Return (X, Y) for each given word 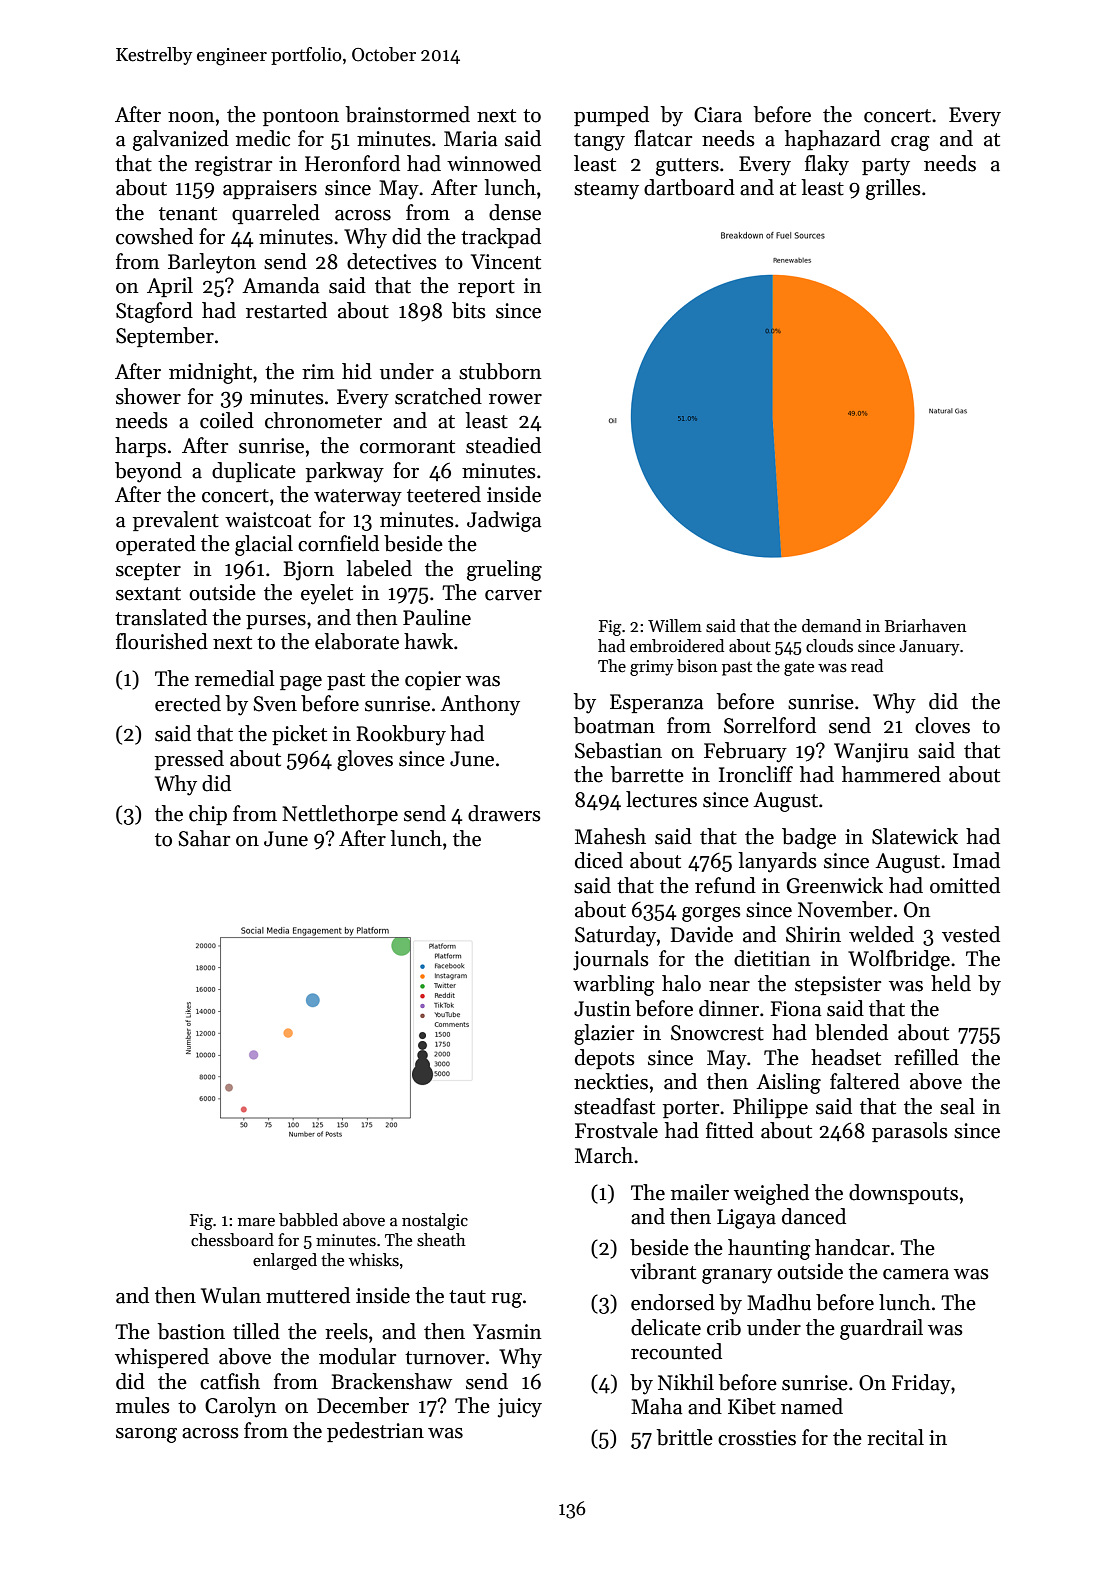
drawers (504, 813)
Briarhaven (925, 626)
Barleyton (212, 263)
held (951, 983)
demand (831, 626)
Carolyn (240, 1407)
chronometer (323, 420)
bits (469, 310)
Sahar (204, 838)
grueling (504, 570)
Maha (656, 1406)
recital (895, 1437)
